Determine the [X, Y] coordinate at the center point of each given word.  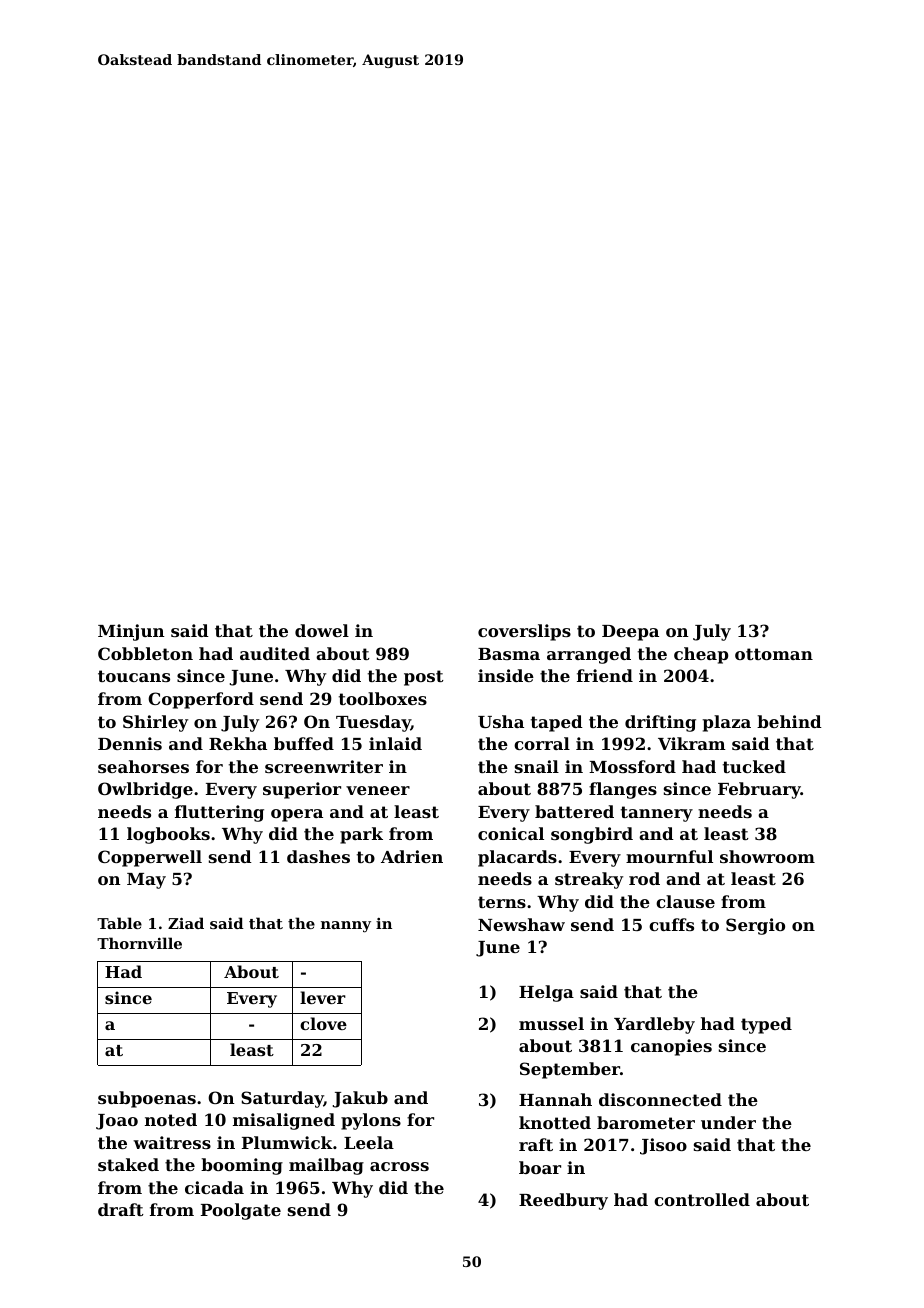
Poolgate [241, 1211]
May [146, 881]
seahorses [143, 766]
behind [789, 721]
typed [766, 1025]
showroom [767, 856]
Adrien [412, 856]
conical [511, 833]
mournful [669, 856]
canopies [671, 1047]
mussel [551, 1023]
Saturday [282, 1099]
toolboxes [383, 698]
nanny [346, 927]
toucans [134, 676]
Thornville [139, 943]
